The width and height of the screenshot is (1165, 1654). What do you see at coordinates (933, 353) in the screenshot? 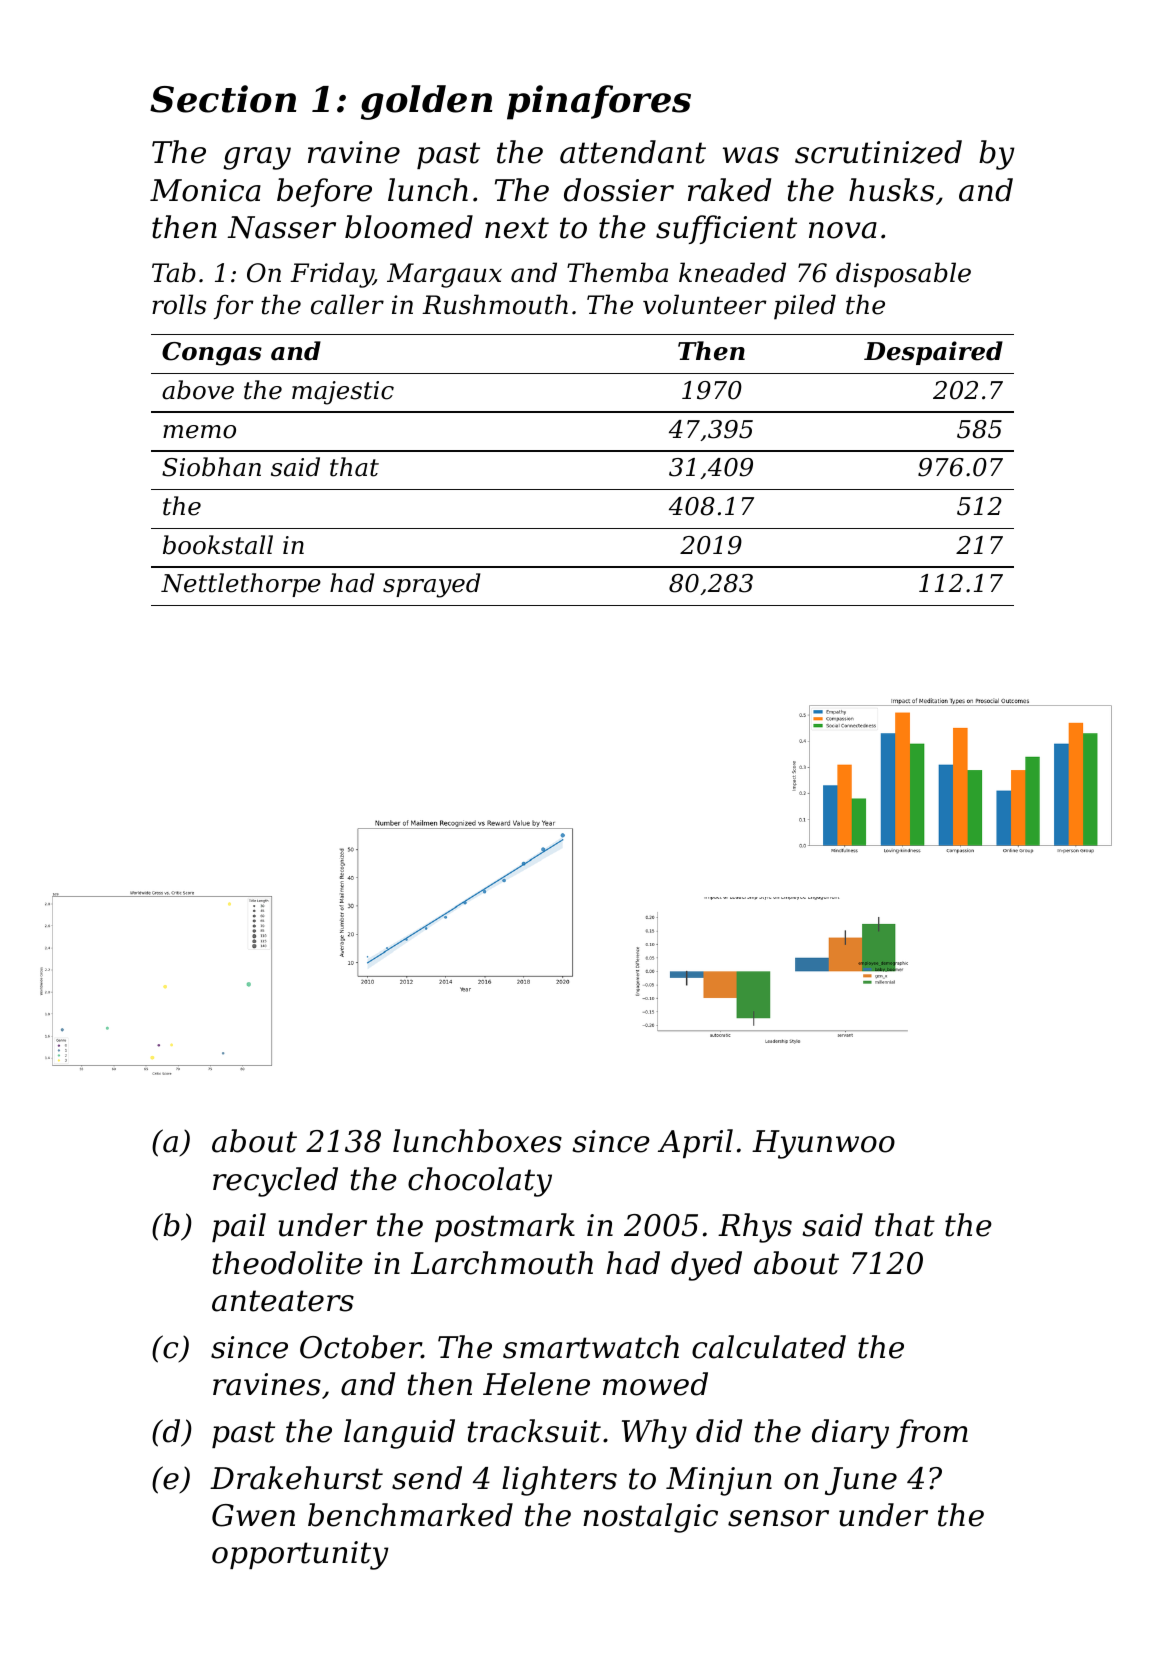
I see `Despaired` at bounding box center [933, 353].
